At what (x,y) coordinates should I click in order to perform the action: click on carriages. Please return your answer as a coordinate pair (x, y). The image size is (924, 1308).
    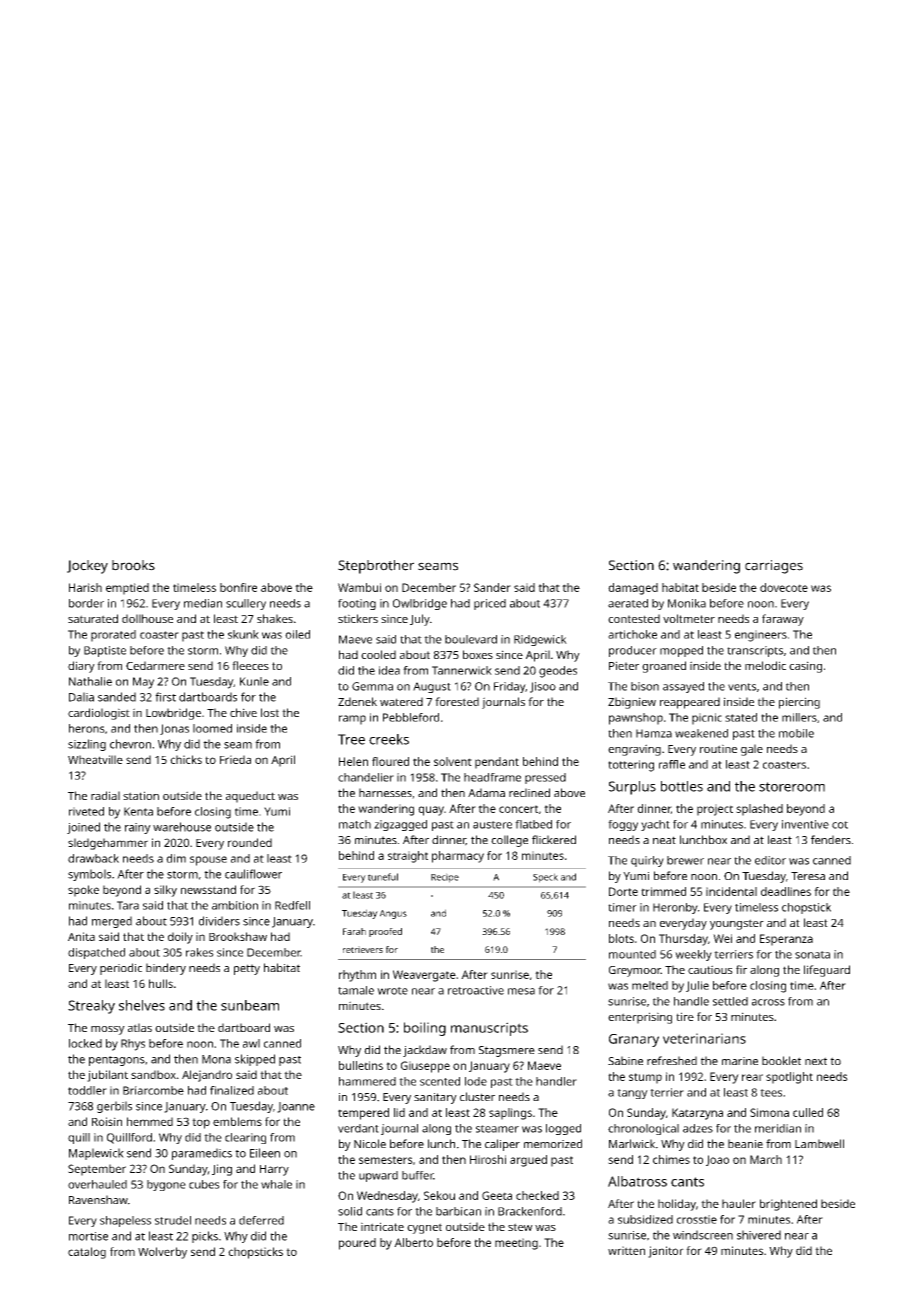
    Looking at the image, I should click on (774, 567).
